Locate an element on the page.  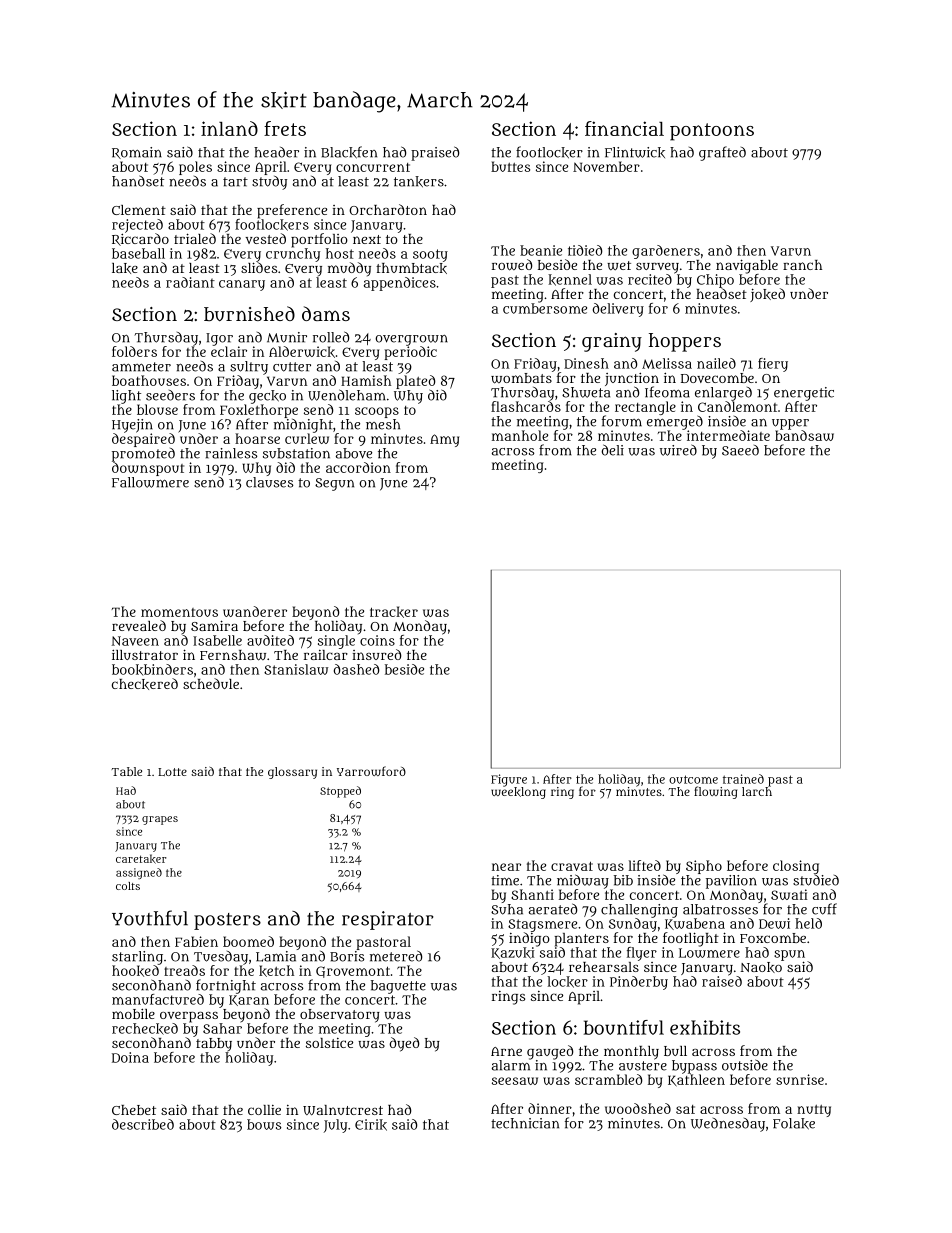
overgrown is located at coordinates (411, 340).
